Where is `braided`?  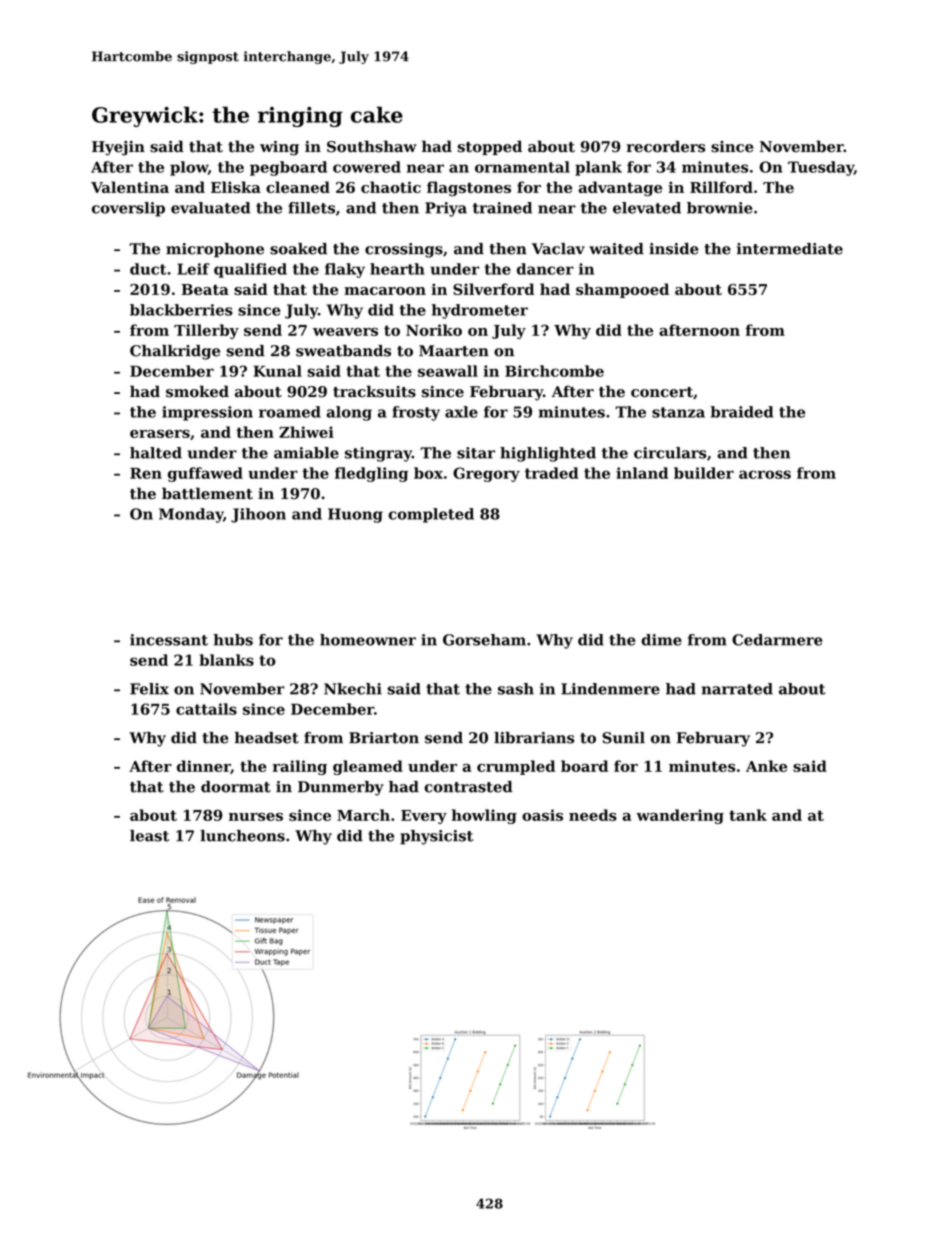 braided is located at coordinates (742, 412).
